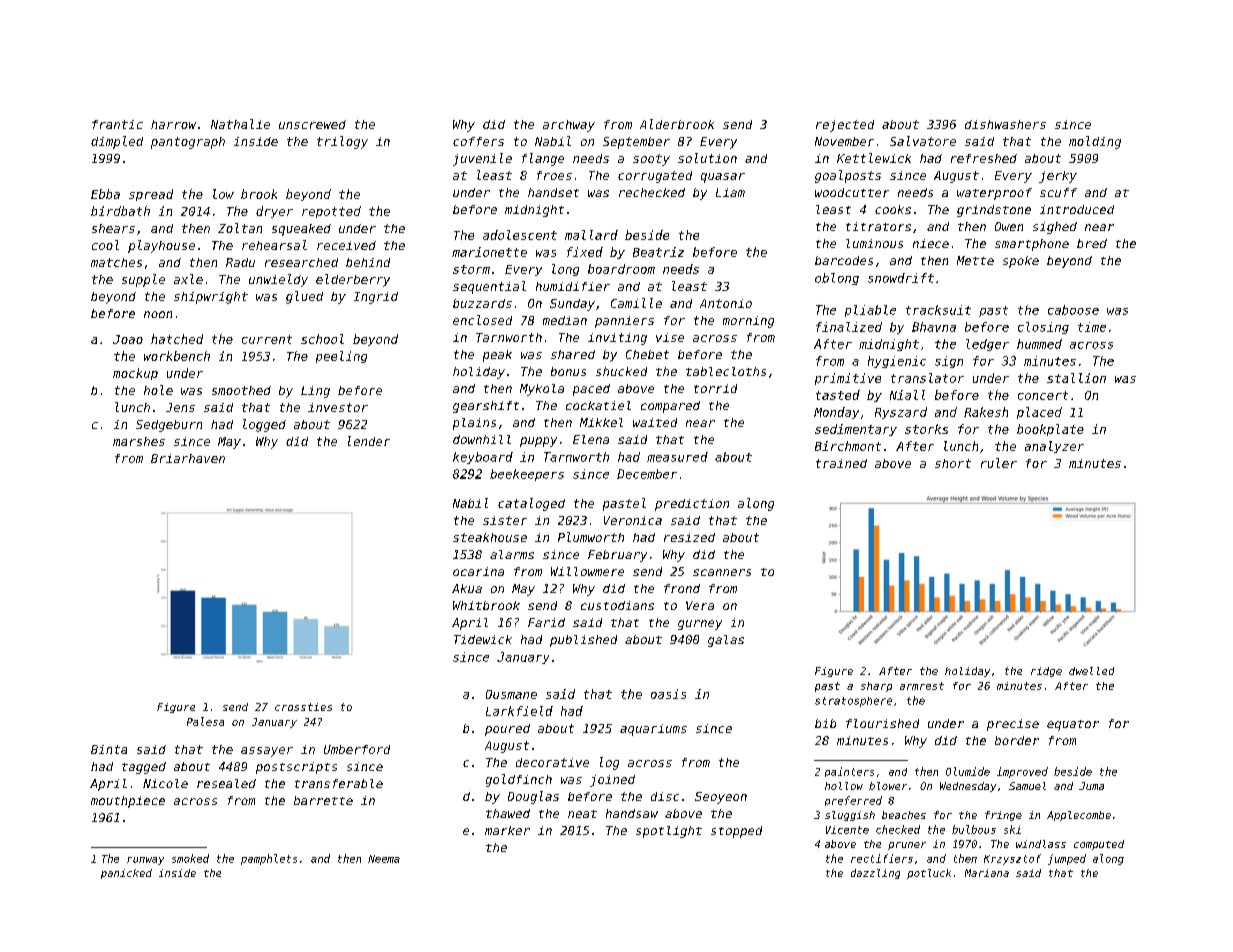 The width and height of the screenshot is (1233, 952). I want to click on Zoltan, so click(240, 228).
